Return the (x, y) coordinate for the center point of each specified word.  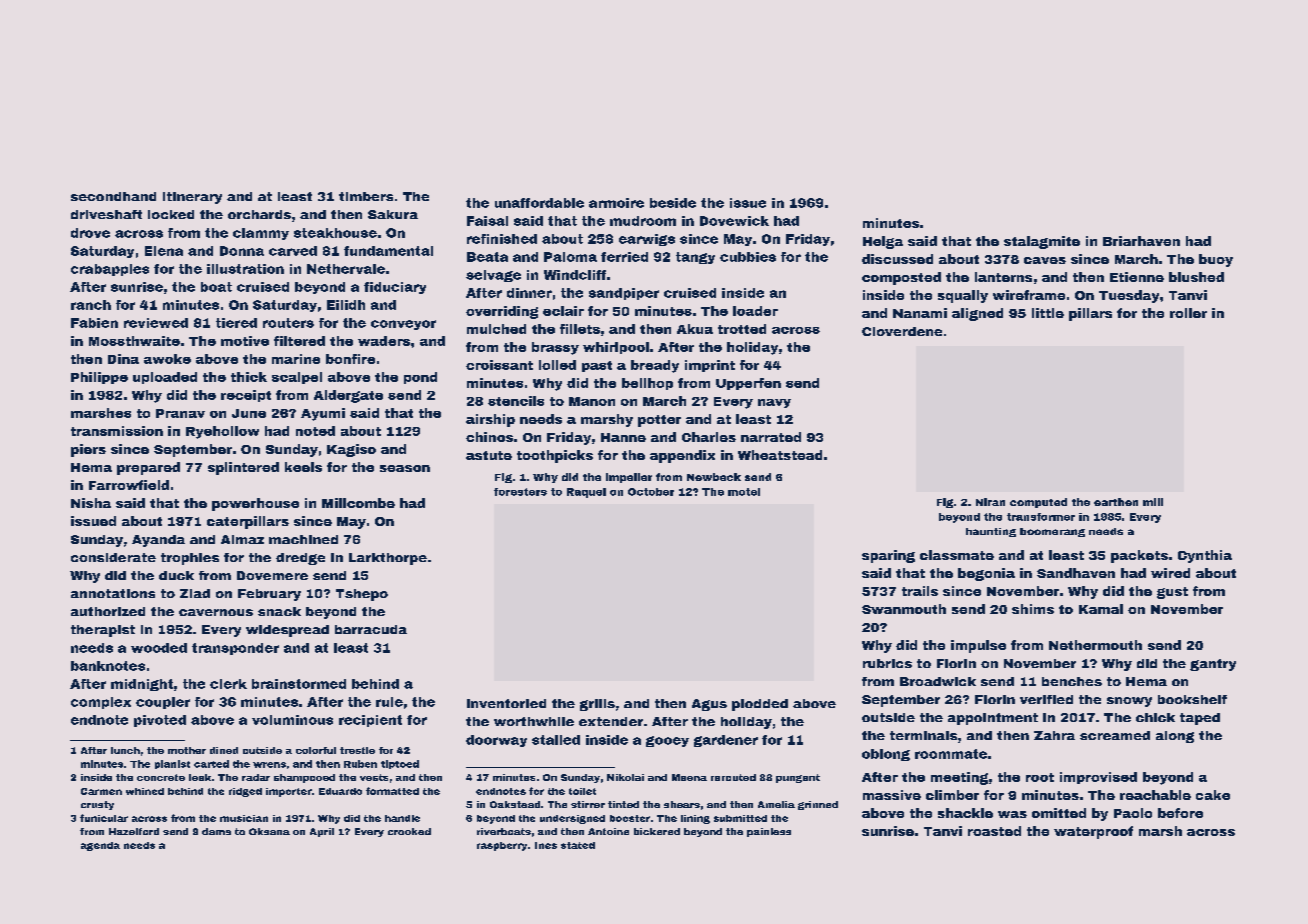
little (1048, 313)
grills (597, 705)
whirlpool (616, 348)
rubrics (887, 663)
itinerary (192, 198)
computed (1038, 503)
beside (673, 203)
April (322, 832)
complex (101, 703)
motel (744, 492)
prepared (148, 468)
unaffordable (539, 203)
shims (1033, 609)
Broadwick (938, 681)
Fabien (94, 323)
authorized (108, 611)
